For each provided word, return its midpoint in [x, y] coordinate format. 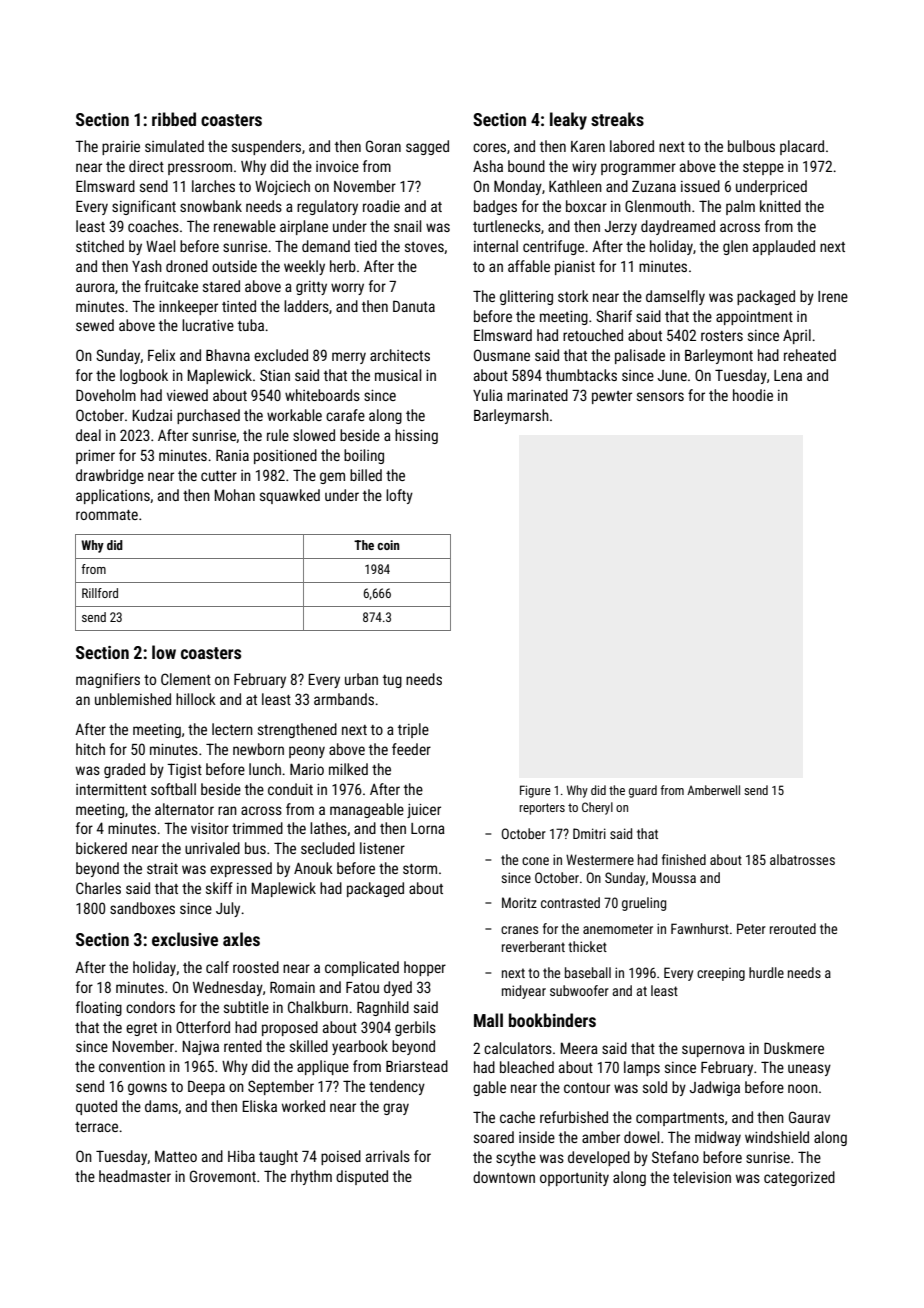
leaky [568, 121]
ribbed [174, 119]
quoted [96, 1107]
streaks [617, 119]
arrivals [388, 1156]
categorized [799, 1178]
